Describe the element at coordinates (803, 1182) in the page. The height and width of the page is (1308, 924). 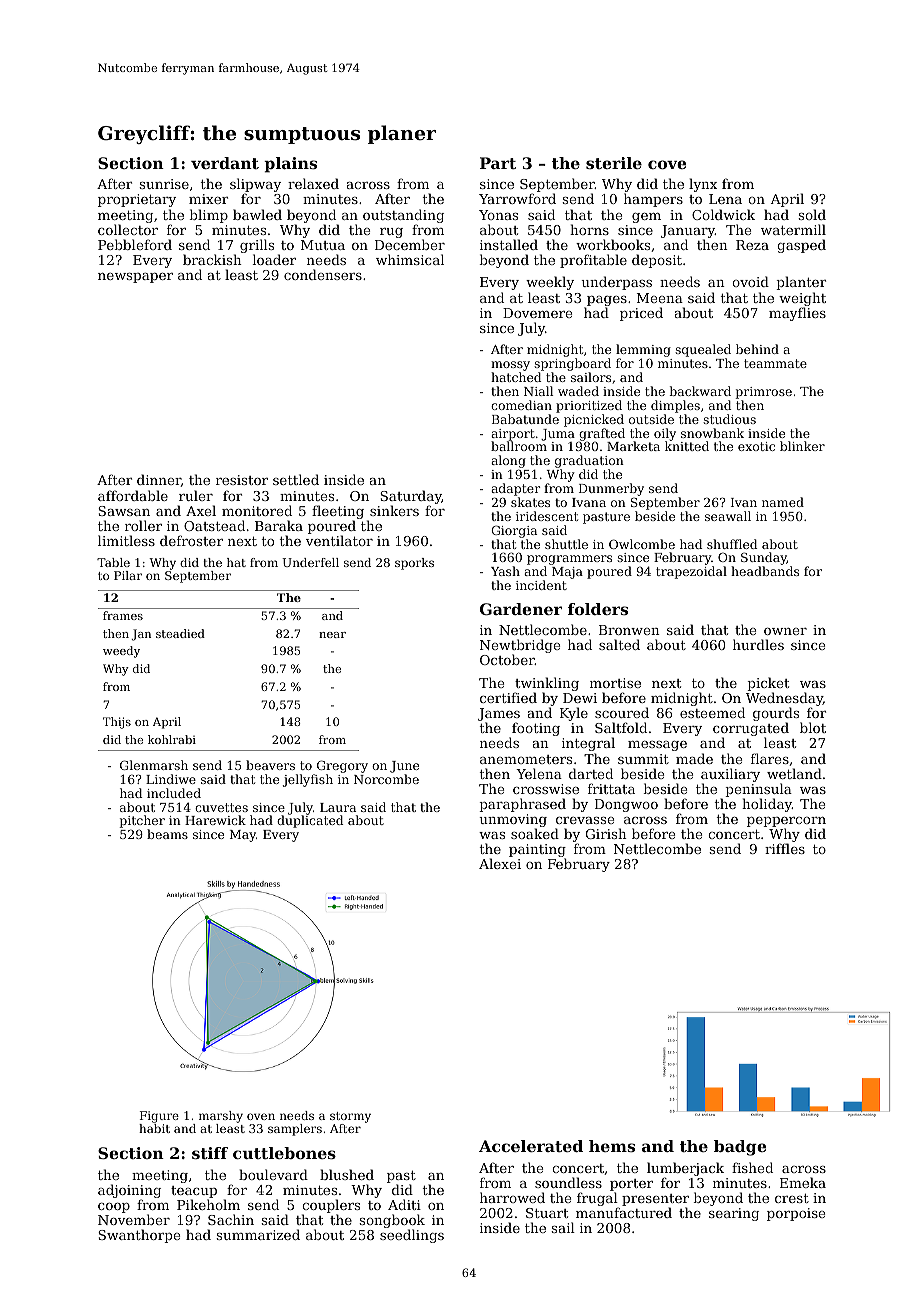
I see `Emeka` at that location.
